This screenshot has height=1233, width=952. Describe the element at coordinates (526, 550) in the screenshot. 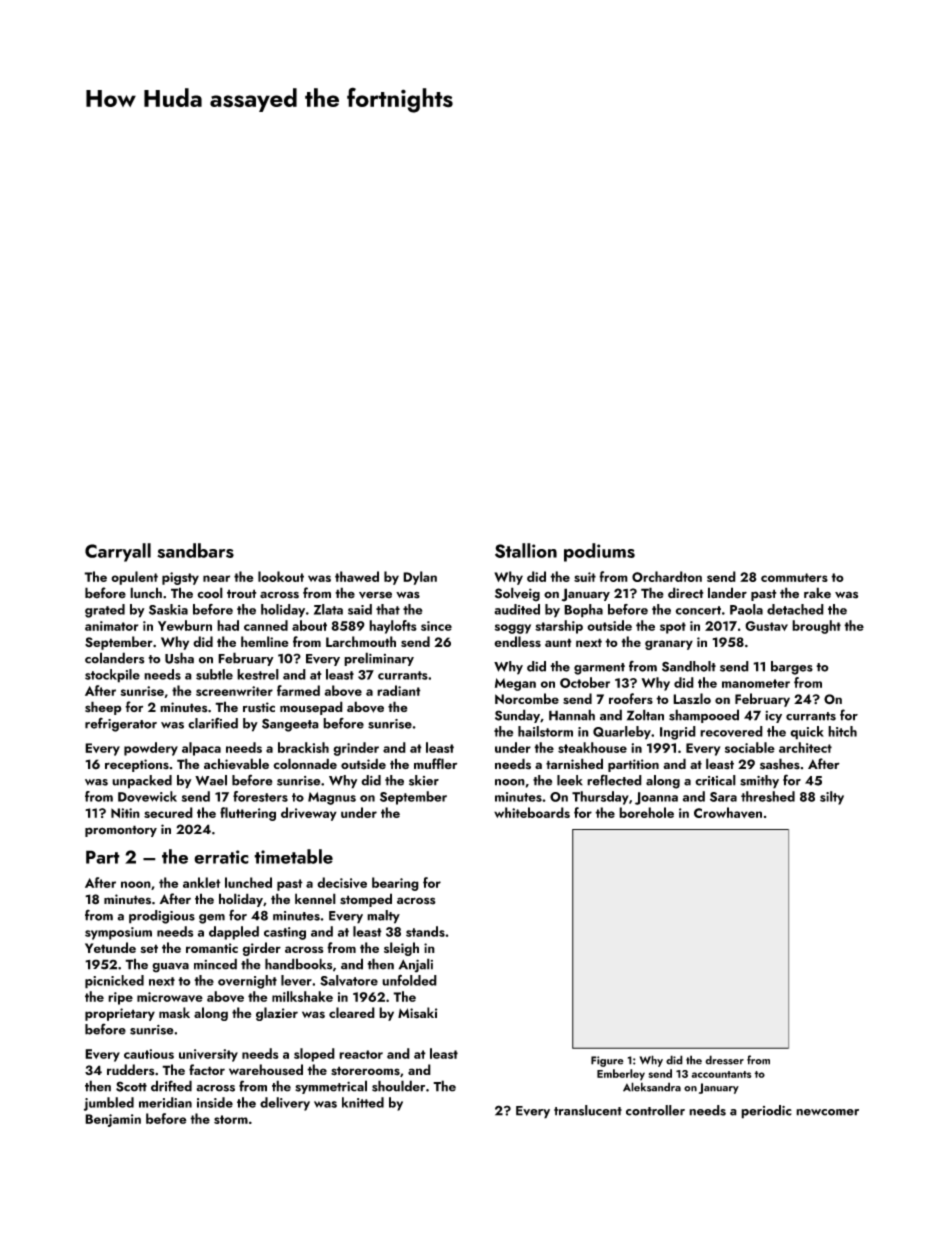

I see `Stallion` at that location.
